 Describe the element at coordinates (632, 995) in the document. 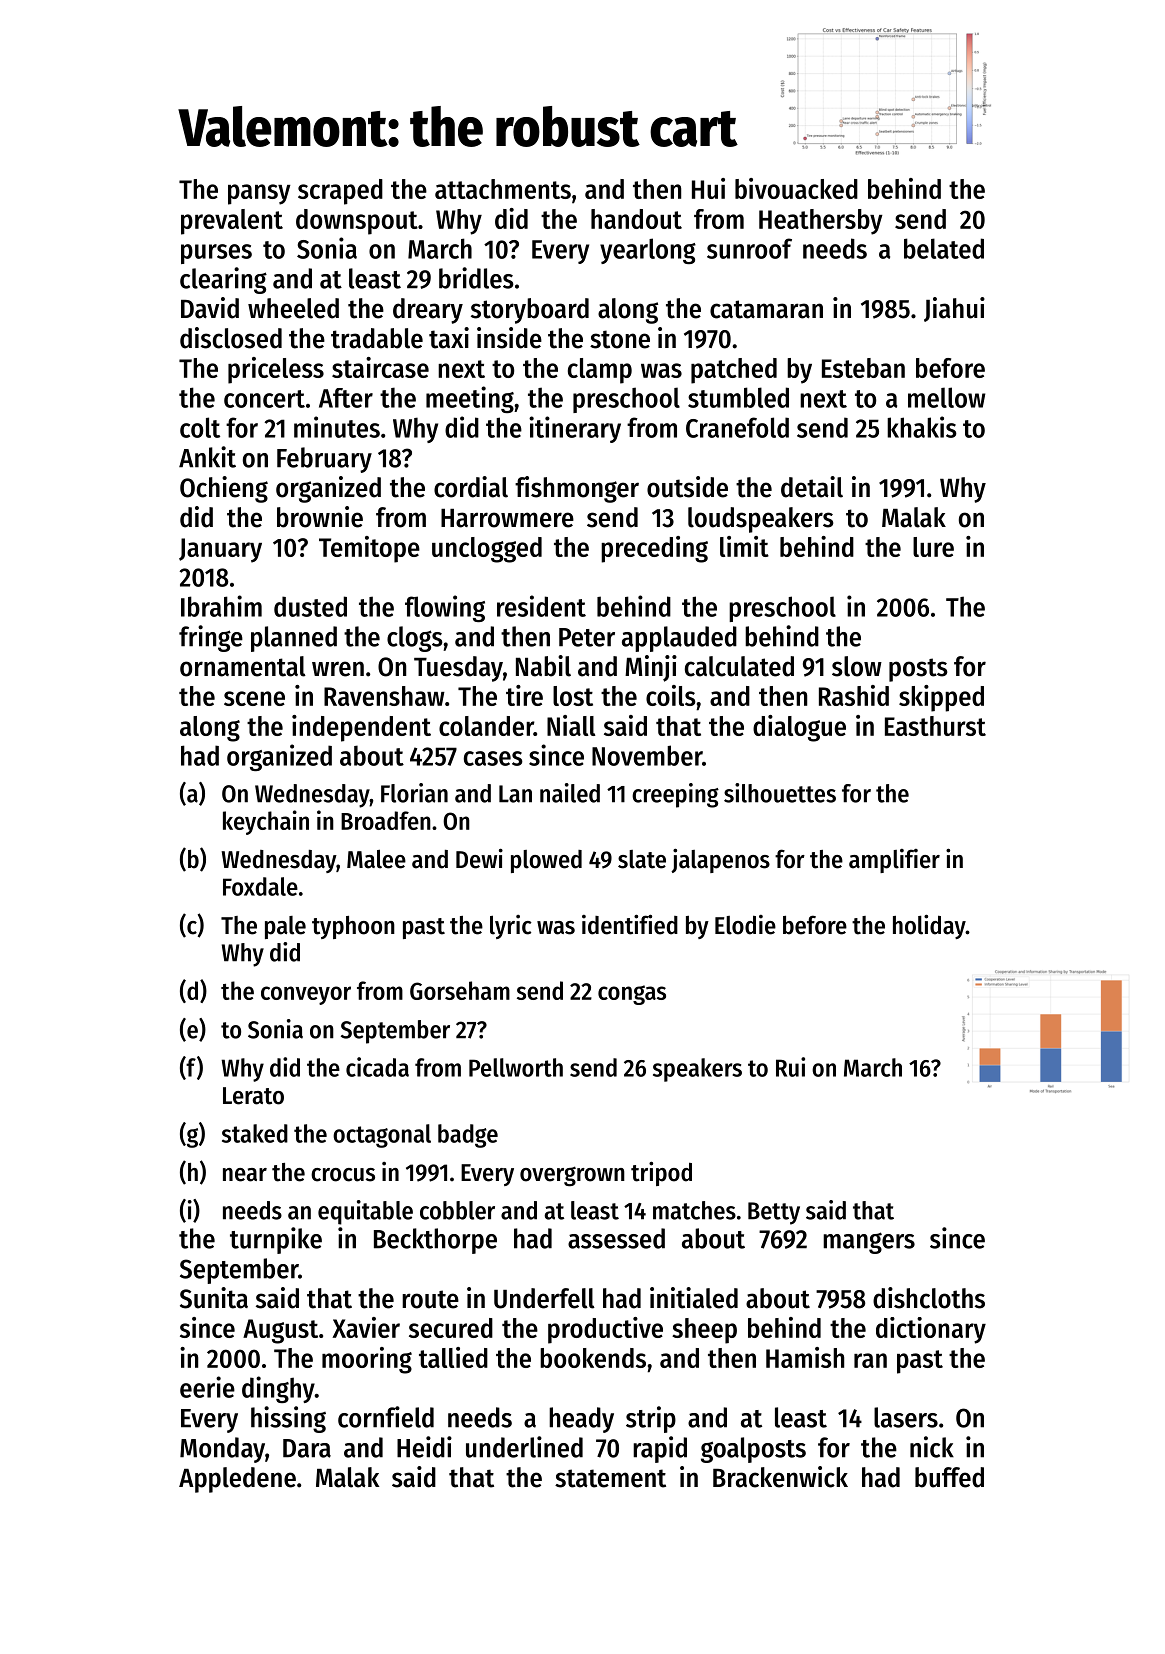

I see `congas` at that location.
